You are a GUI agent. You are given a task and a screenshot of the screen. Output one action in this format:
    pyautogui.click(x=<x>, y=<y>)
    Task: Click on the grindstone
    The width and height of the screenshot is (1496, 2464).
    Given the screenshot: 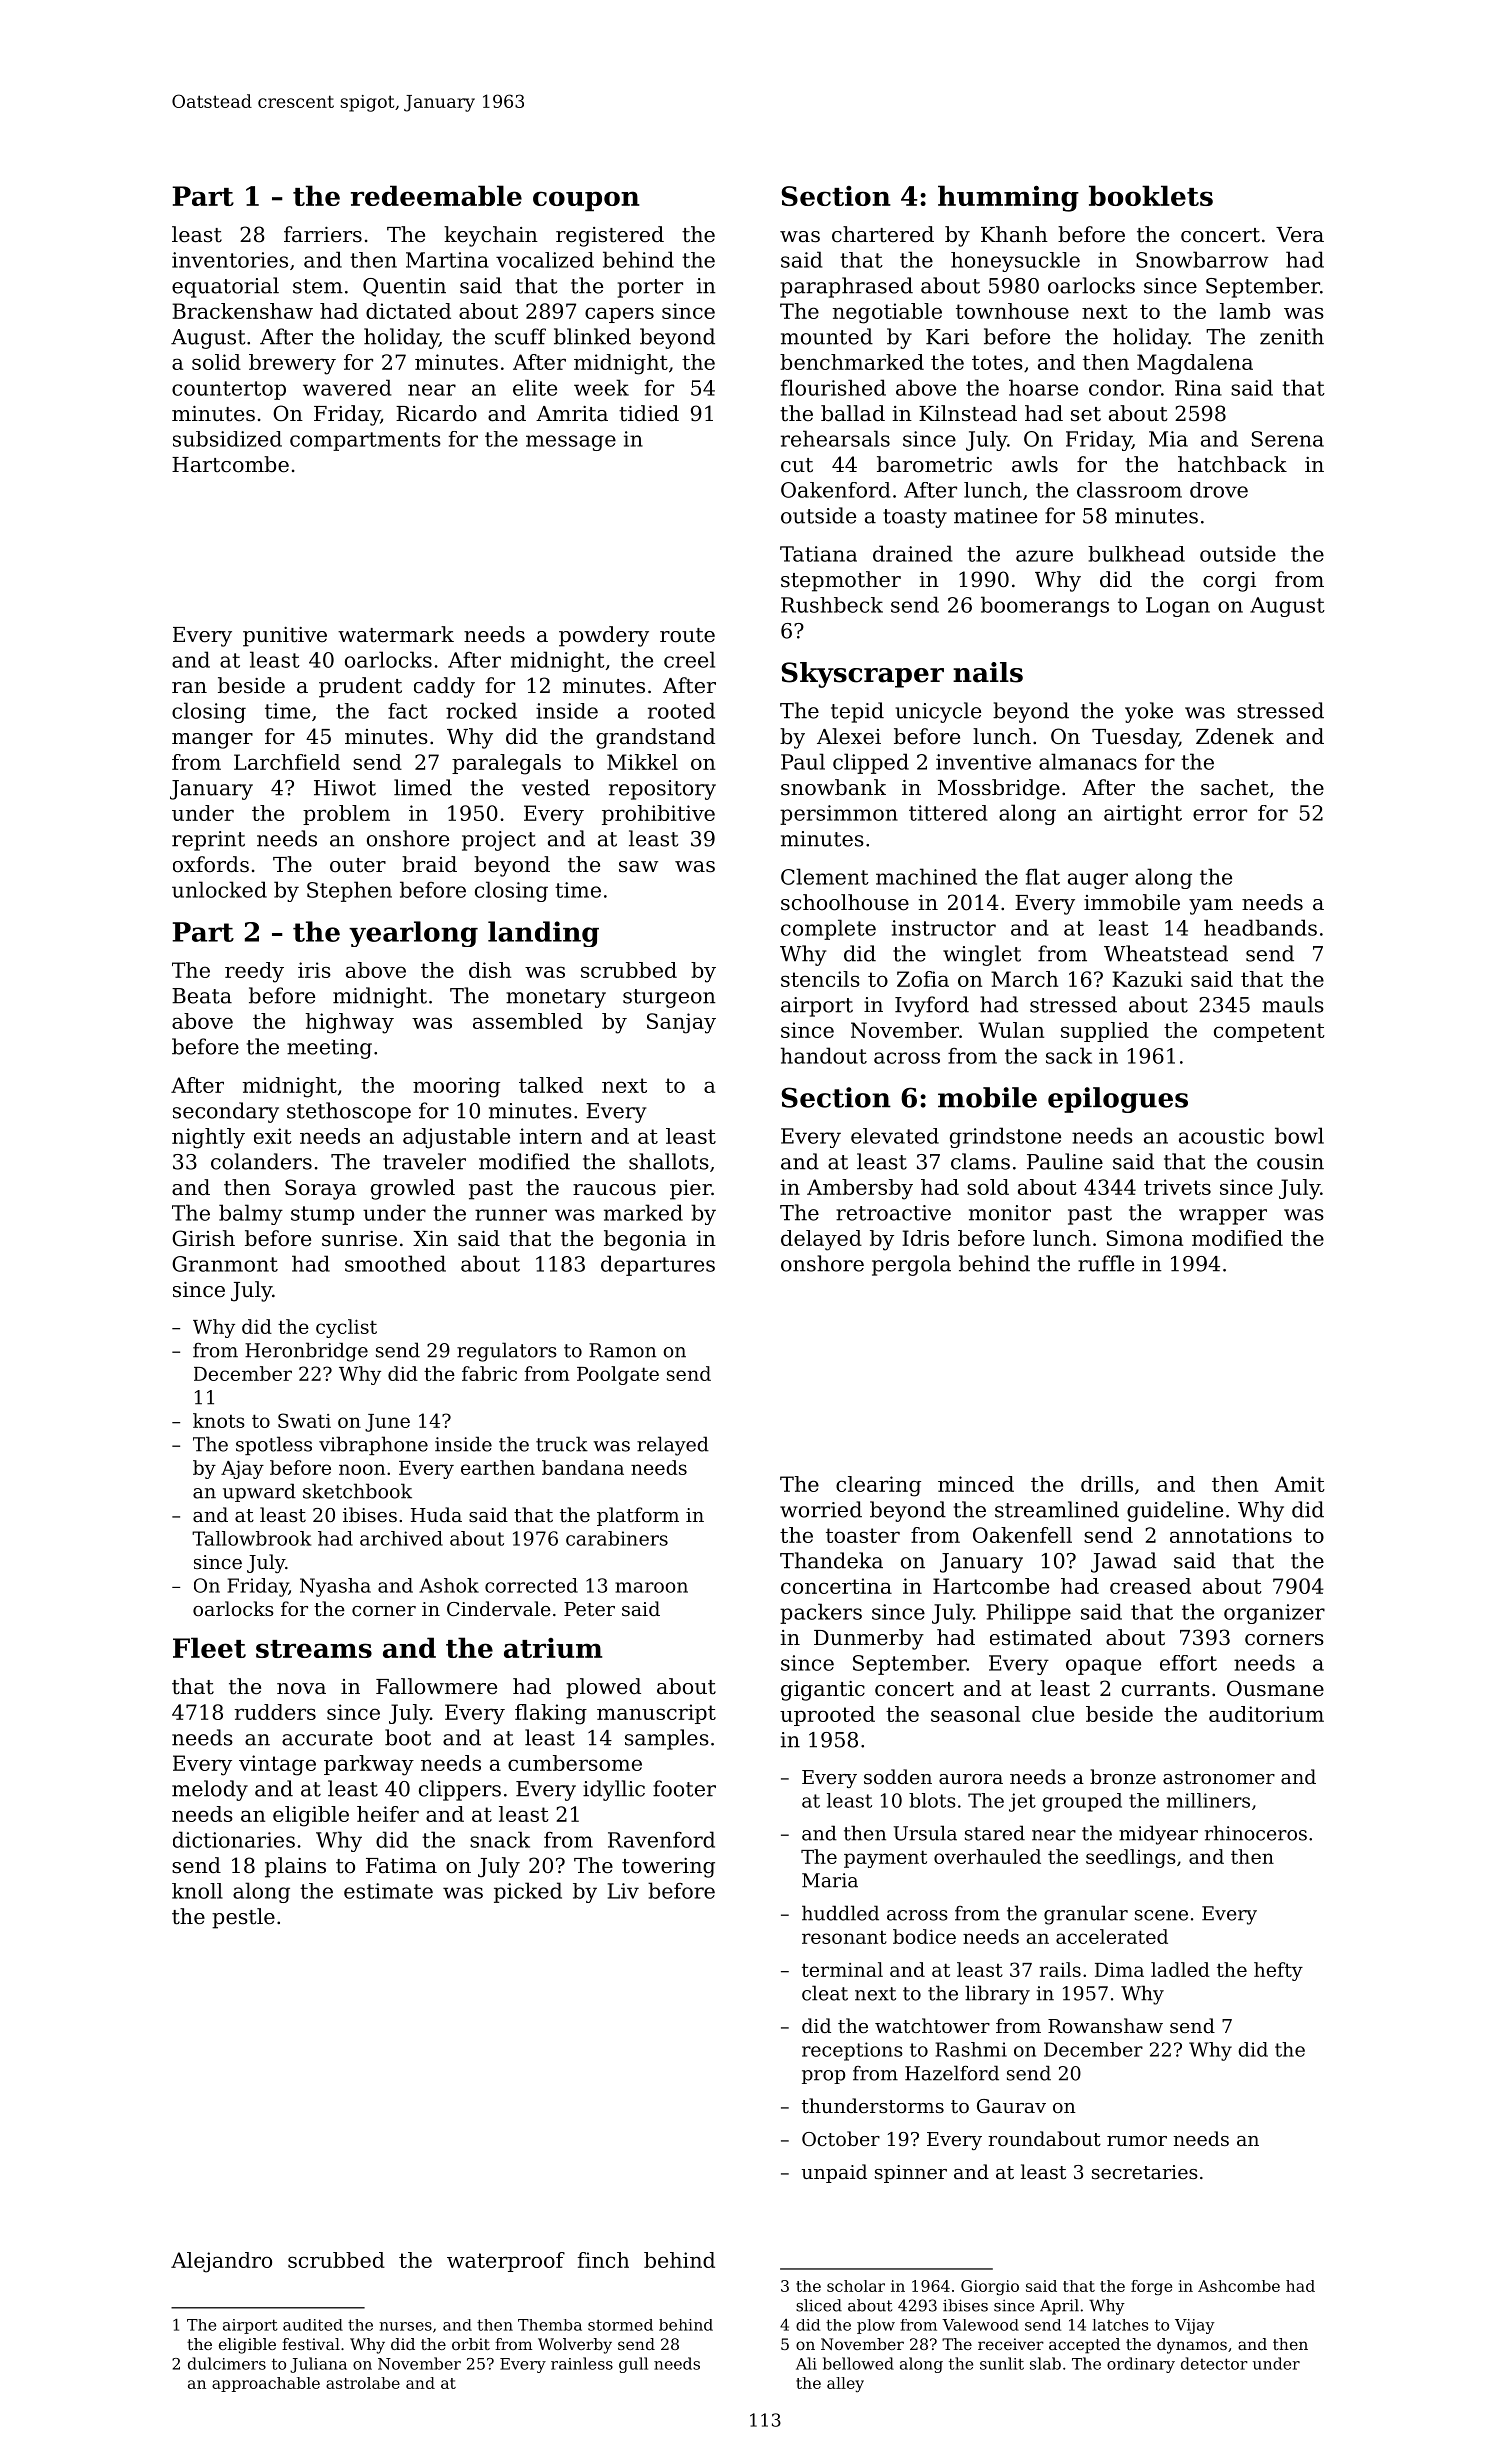 What is the action you would take?
    pyautogui.click(x=1005, y=1137)
